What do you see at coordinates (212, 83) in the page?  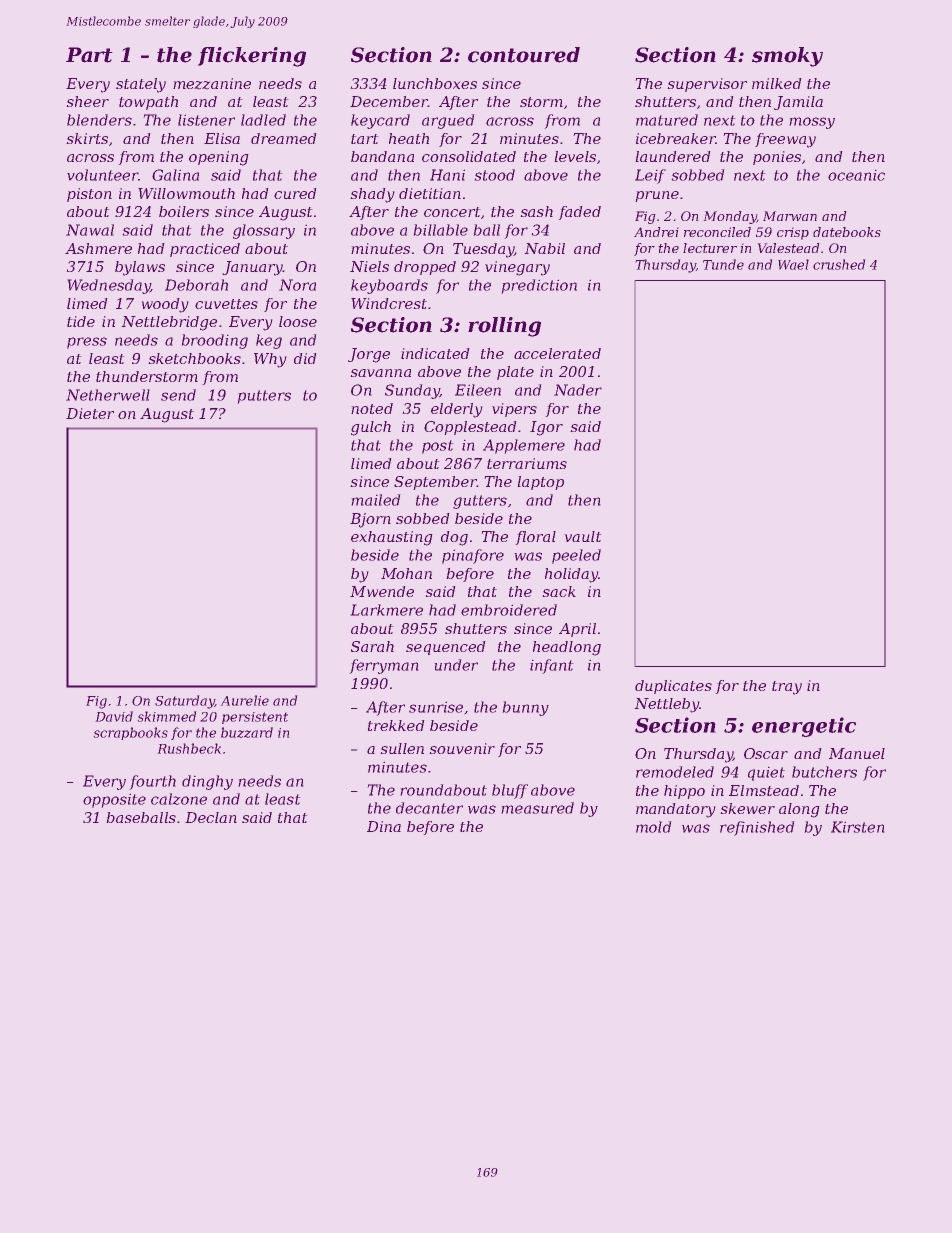 I see `mezzanine` at bounding box center [212, 83].
